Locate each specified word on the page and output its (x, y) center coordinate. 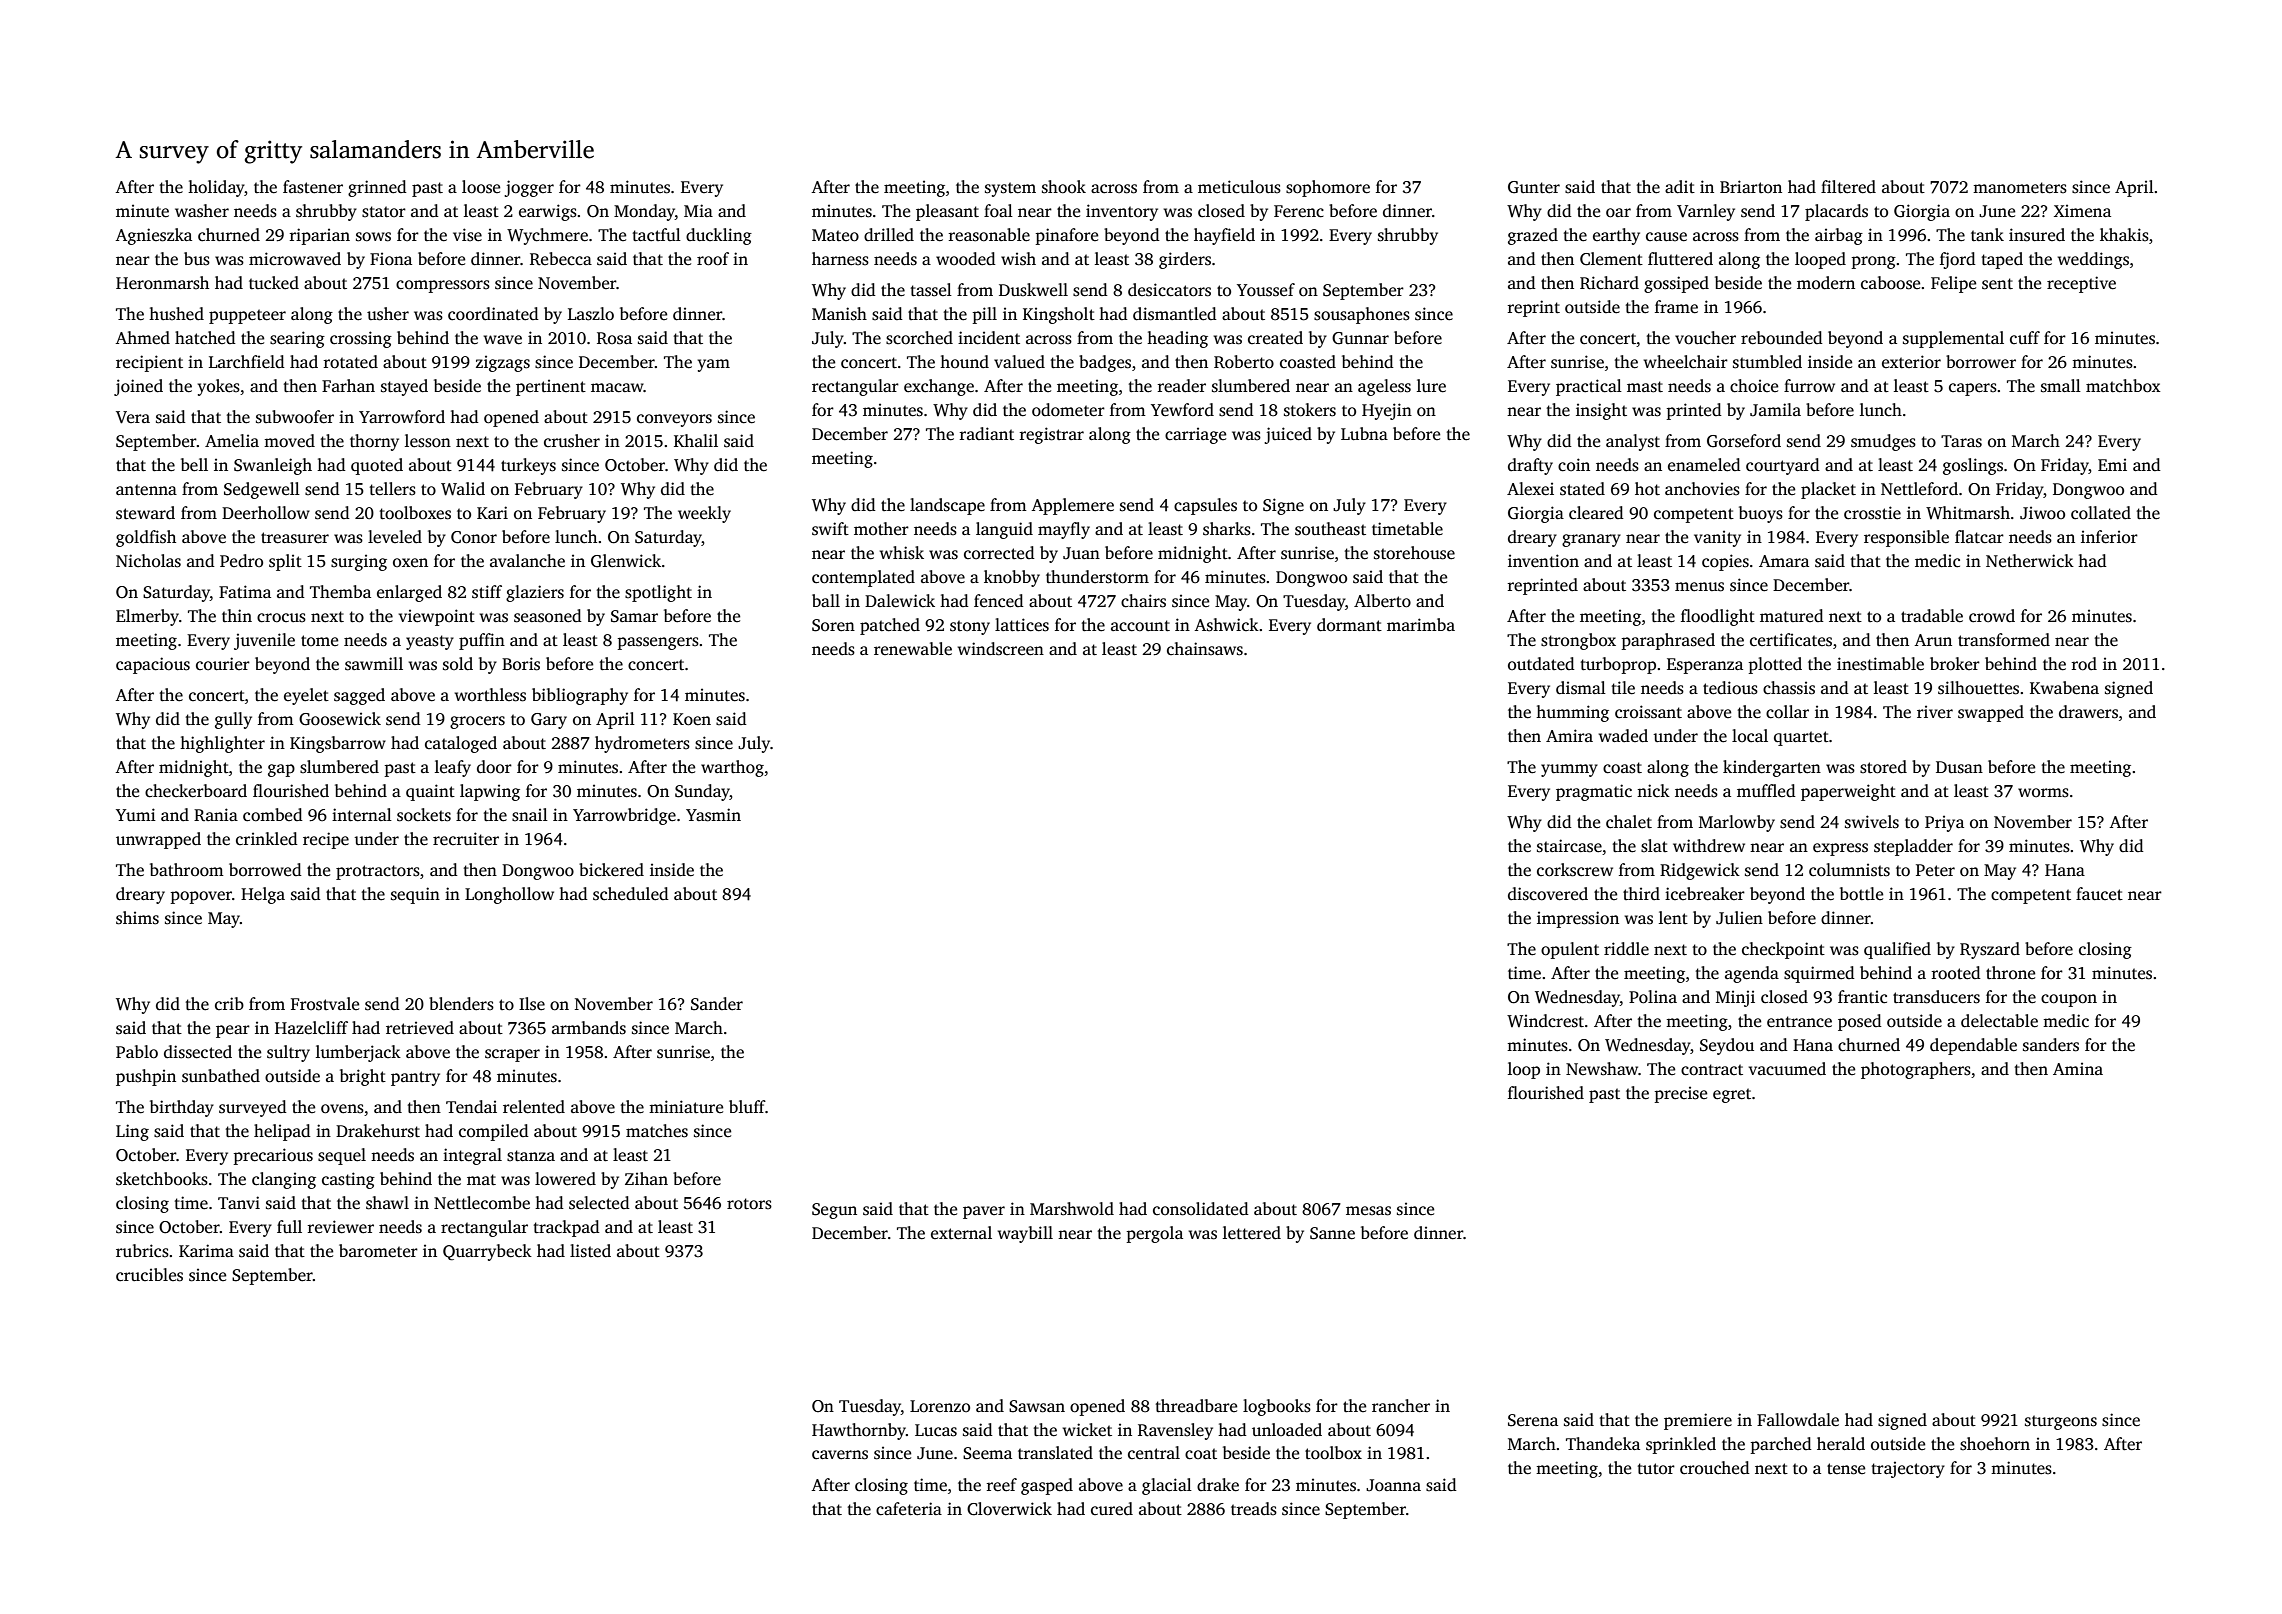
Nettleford (1919, 489)
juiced (1288, 435)
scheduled (631, 894)
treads (1254, 1509)
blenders (461, 1004)
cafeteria (909, 1509)
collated (2101, 513)
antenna (146, 490)
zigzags (503, 363)
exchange (939, 387)
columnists (1849, 870)
